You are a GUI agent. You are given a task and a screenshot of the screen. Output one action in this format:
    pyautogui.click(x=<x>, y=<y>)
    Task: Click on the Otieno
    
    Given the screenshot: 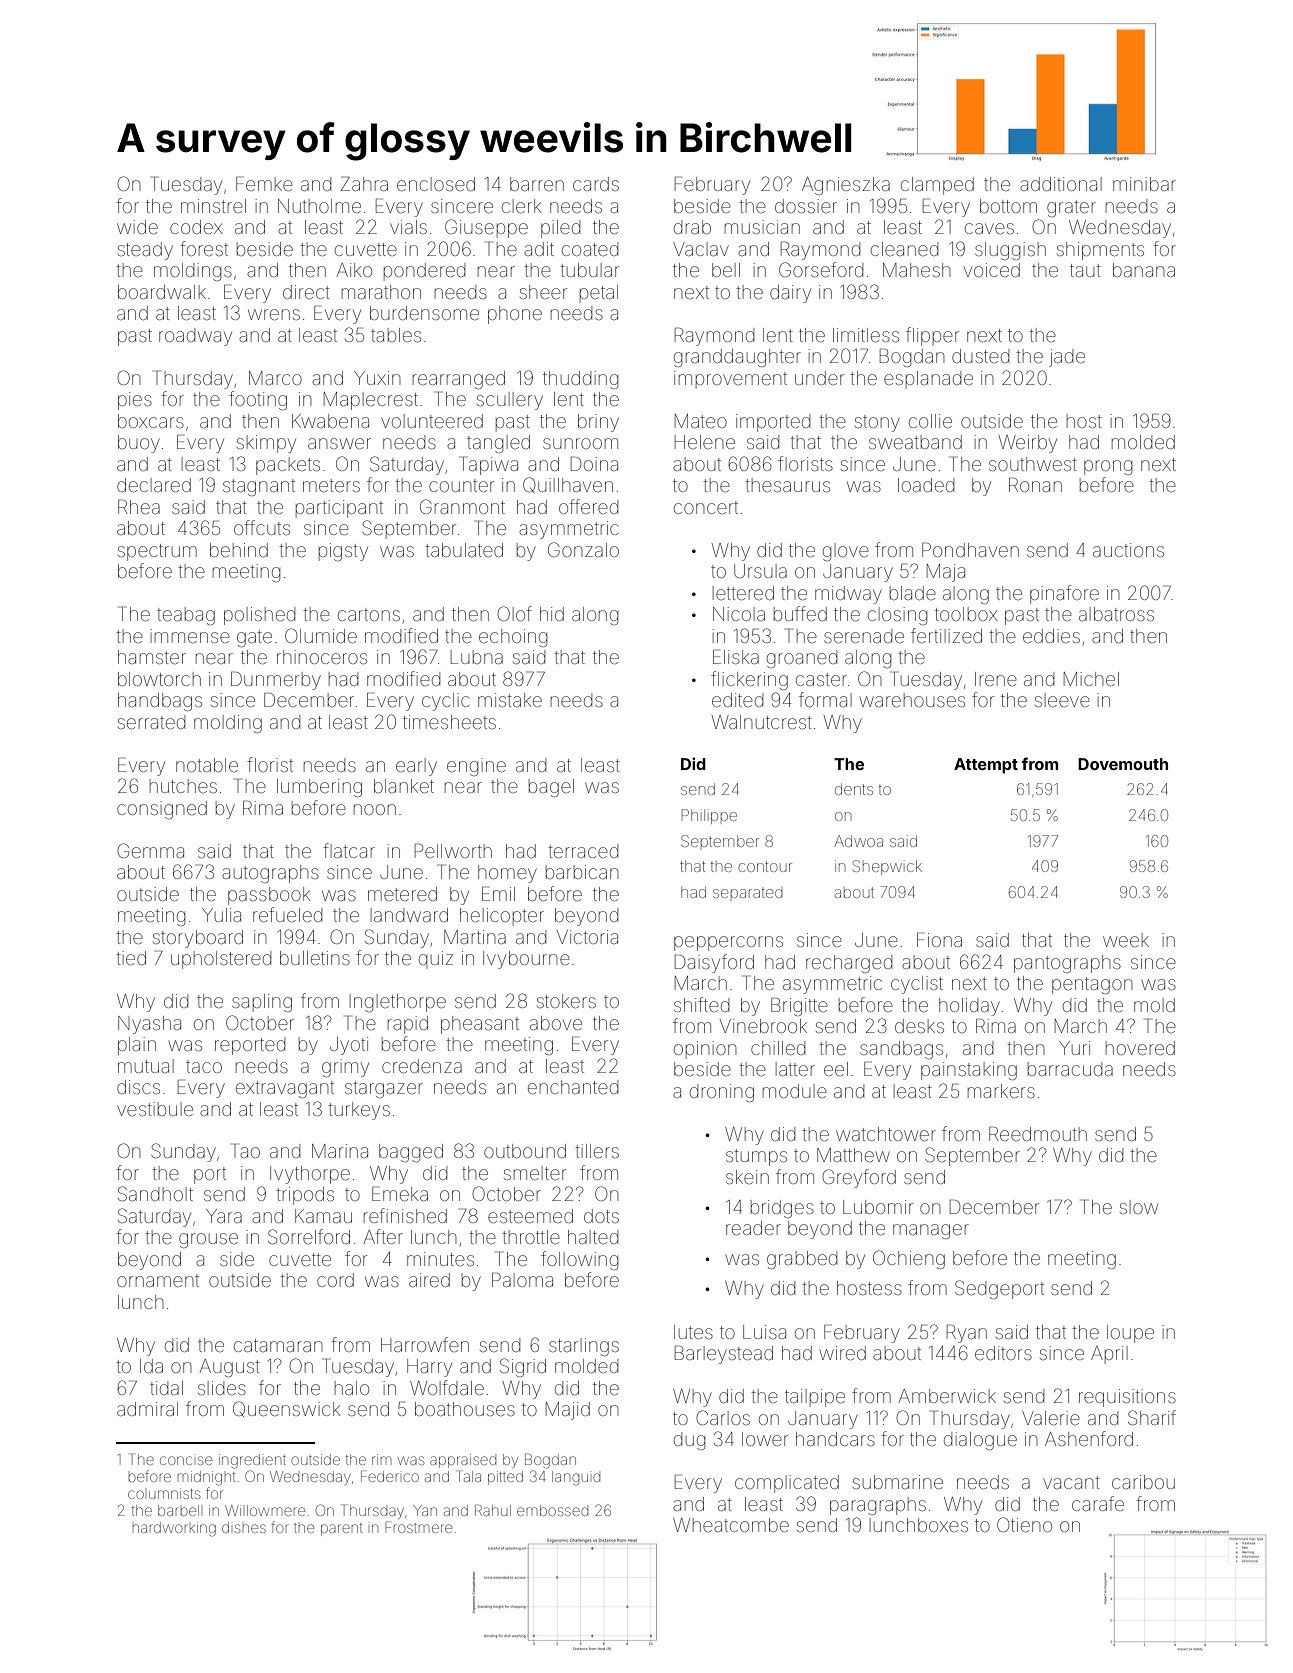 What is the action you would take?
    pyautogui.click(x=1024, y=1524)
